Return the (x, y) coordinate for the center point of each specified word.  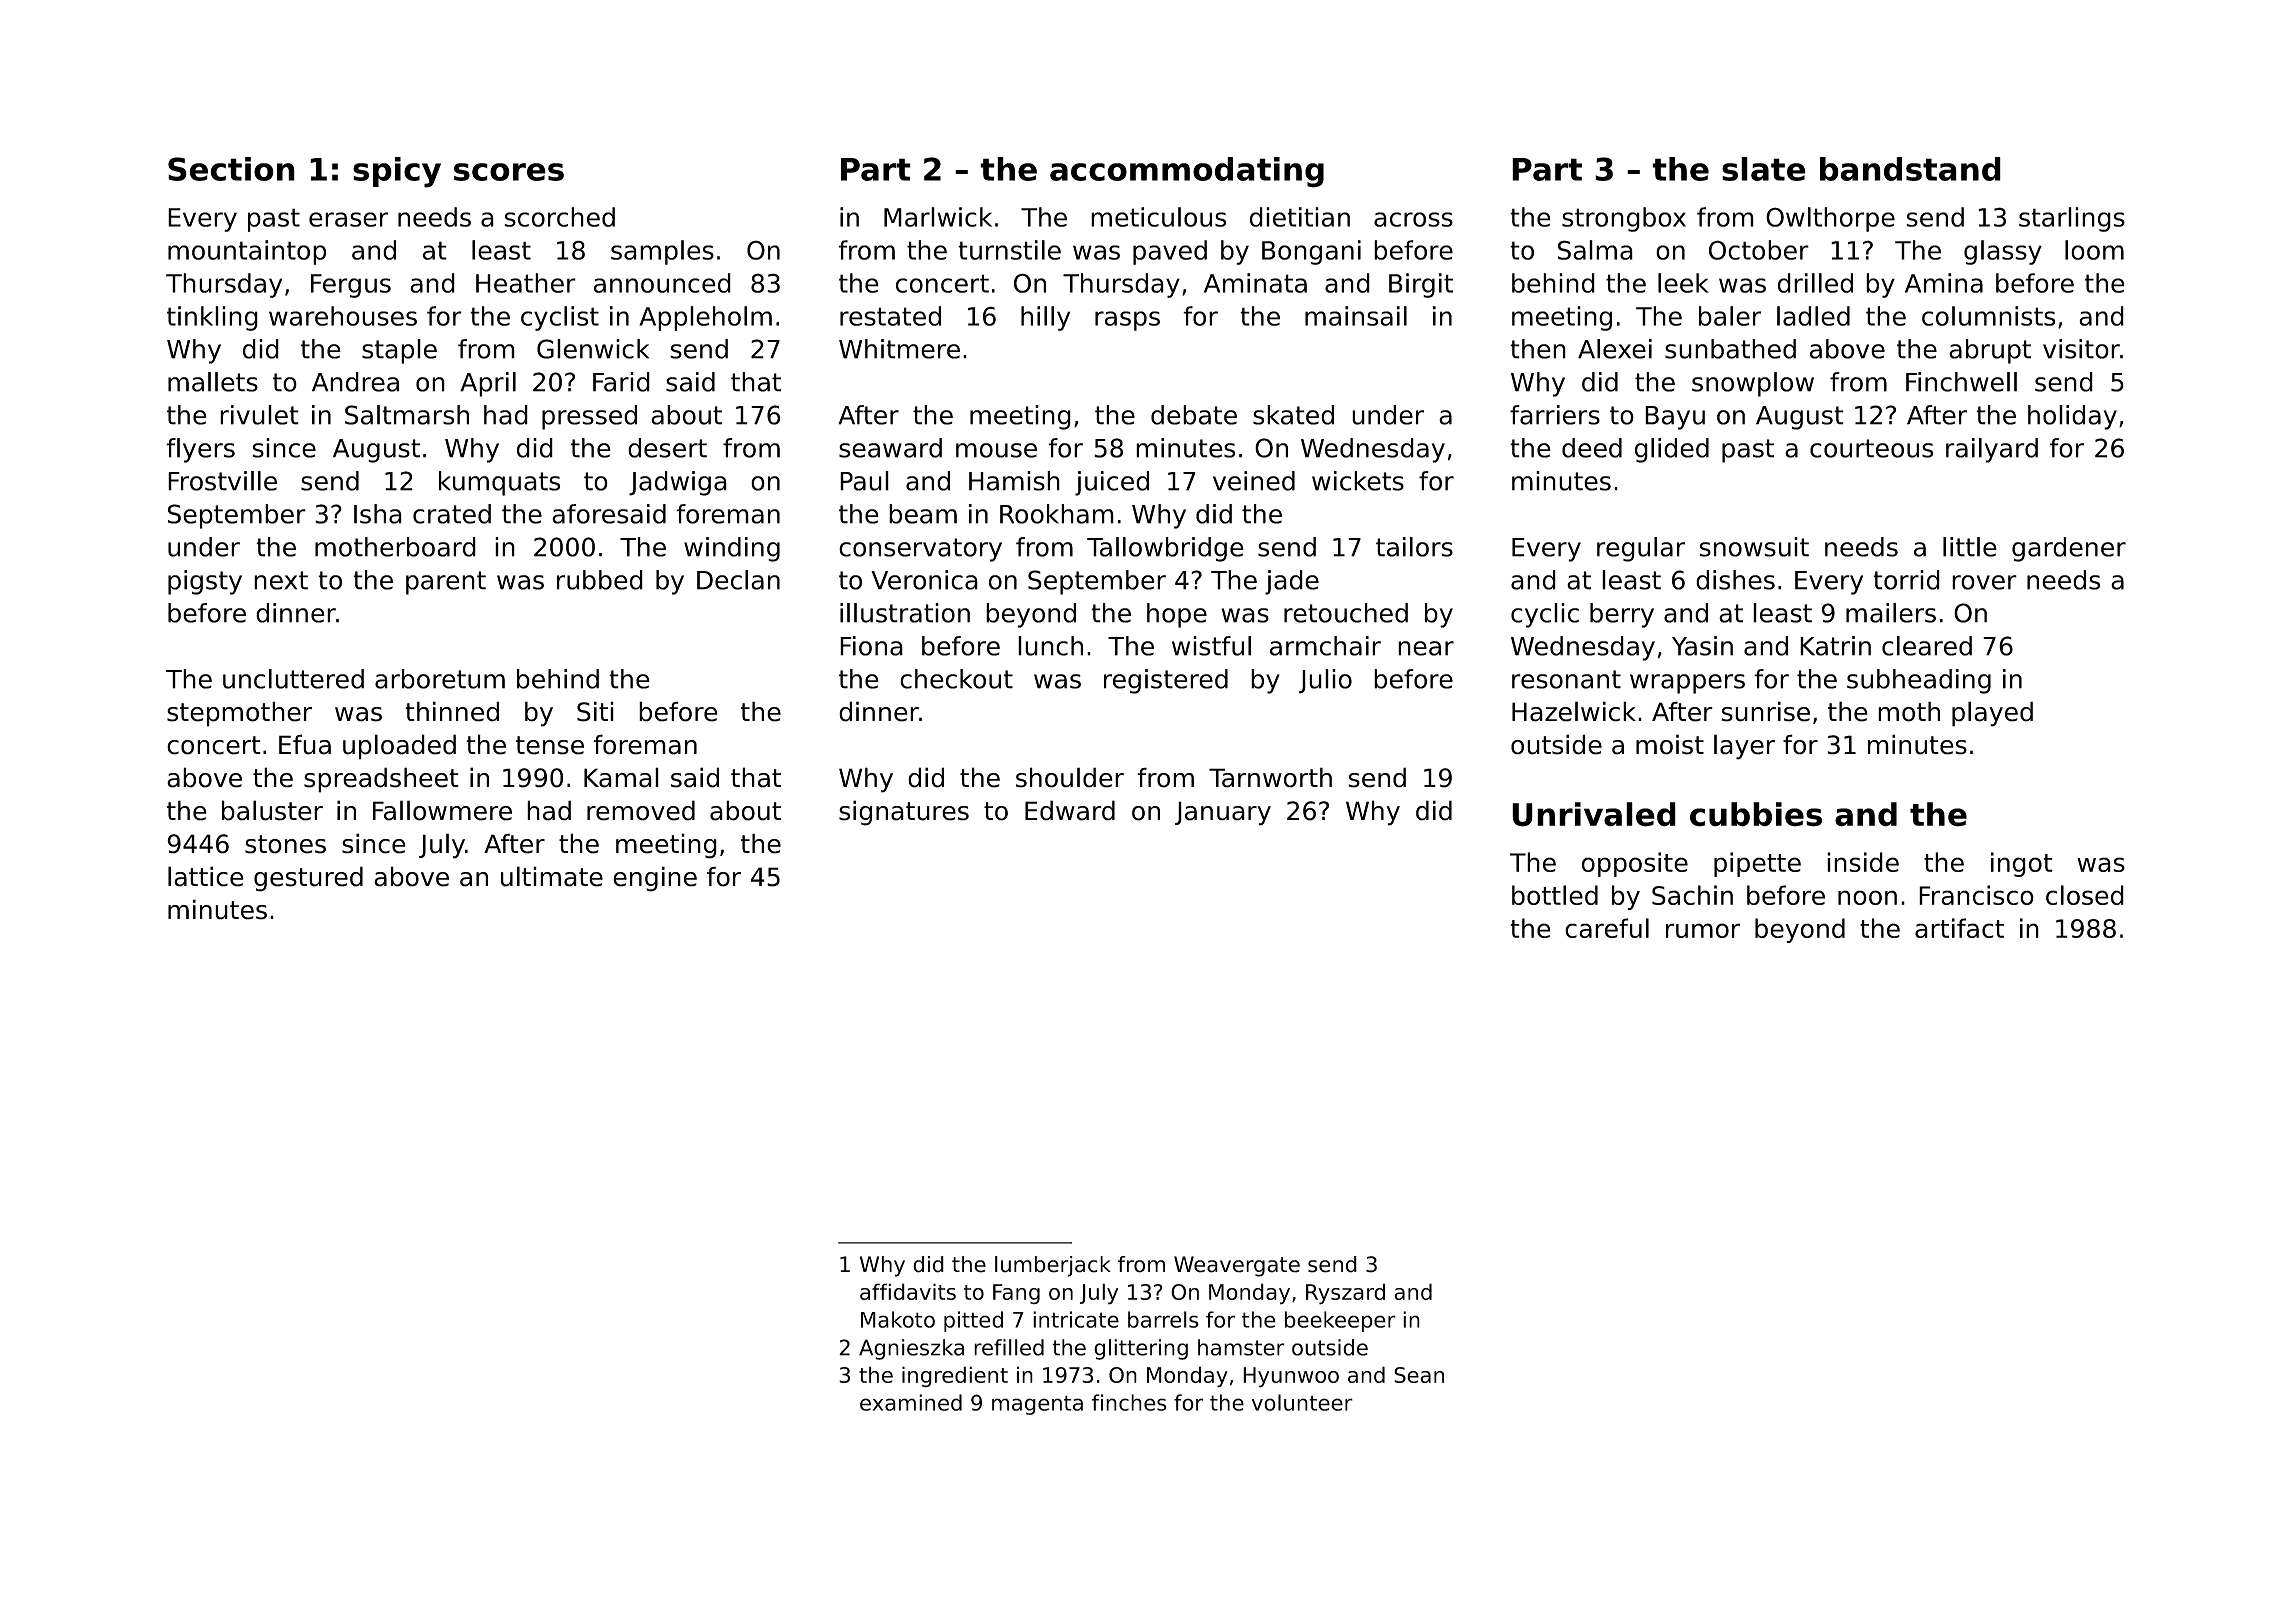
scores (509, 172)
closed (2085, 895)
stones (285, 844)
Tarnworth (1270, 777)
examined (911, 1402)
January (1223, 813)
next (281, 580)
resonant (1566, 679)
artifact (1959, 928)
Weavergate (1237, 1266)
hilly (1045, 318)
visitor (2081, 349)
